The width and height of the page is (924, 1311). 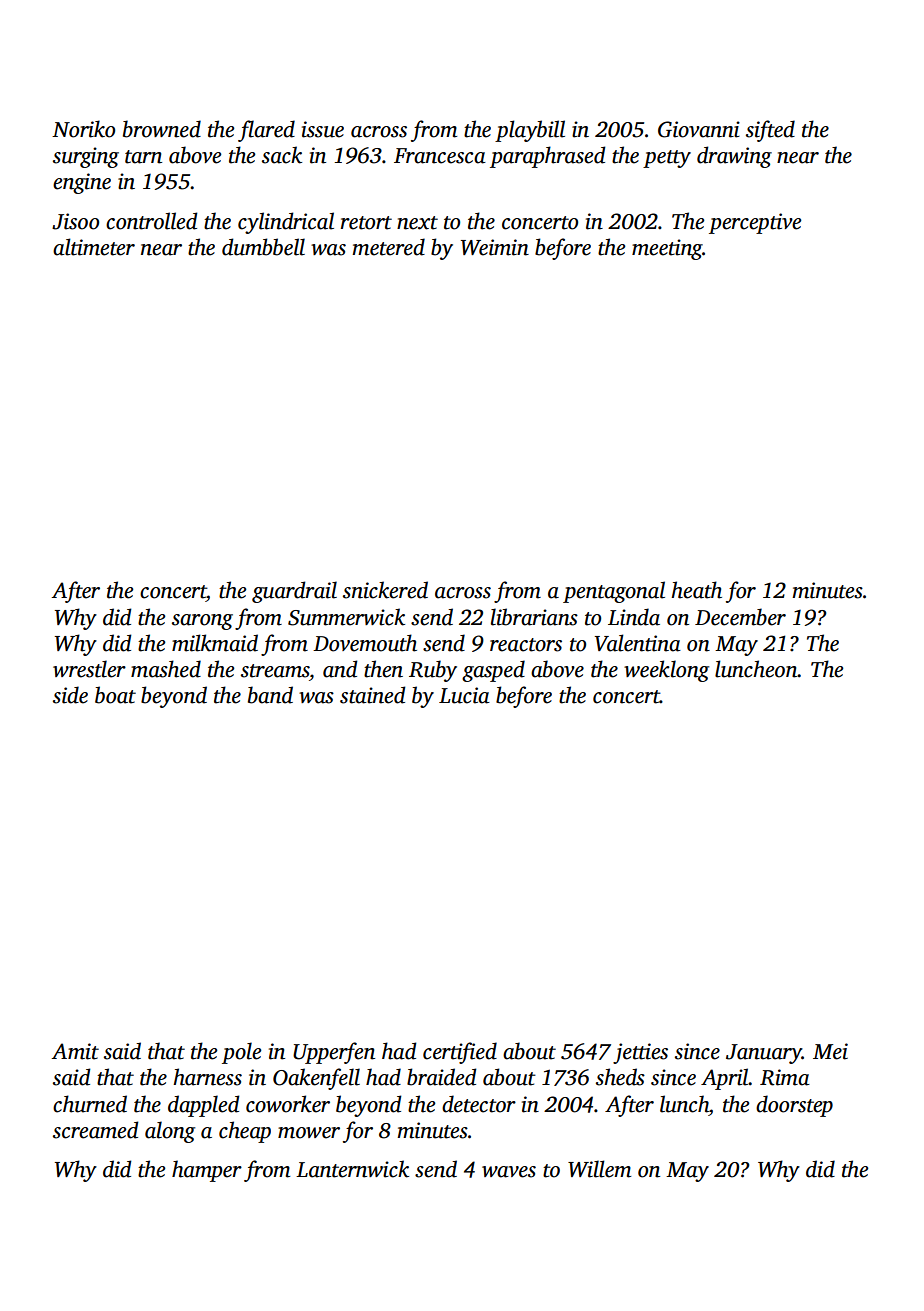 I want to click on hamper, so click(x=207, y=1171).
